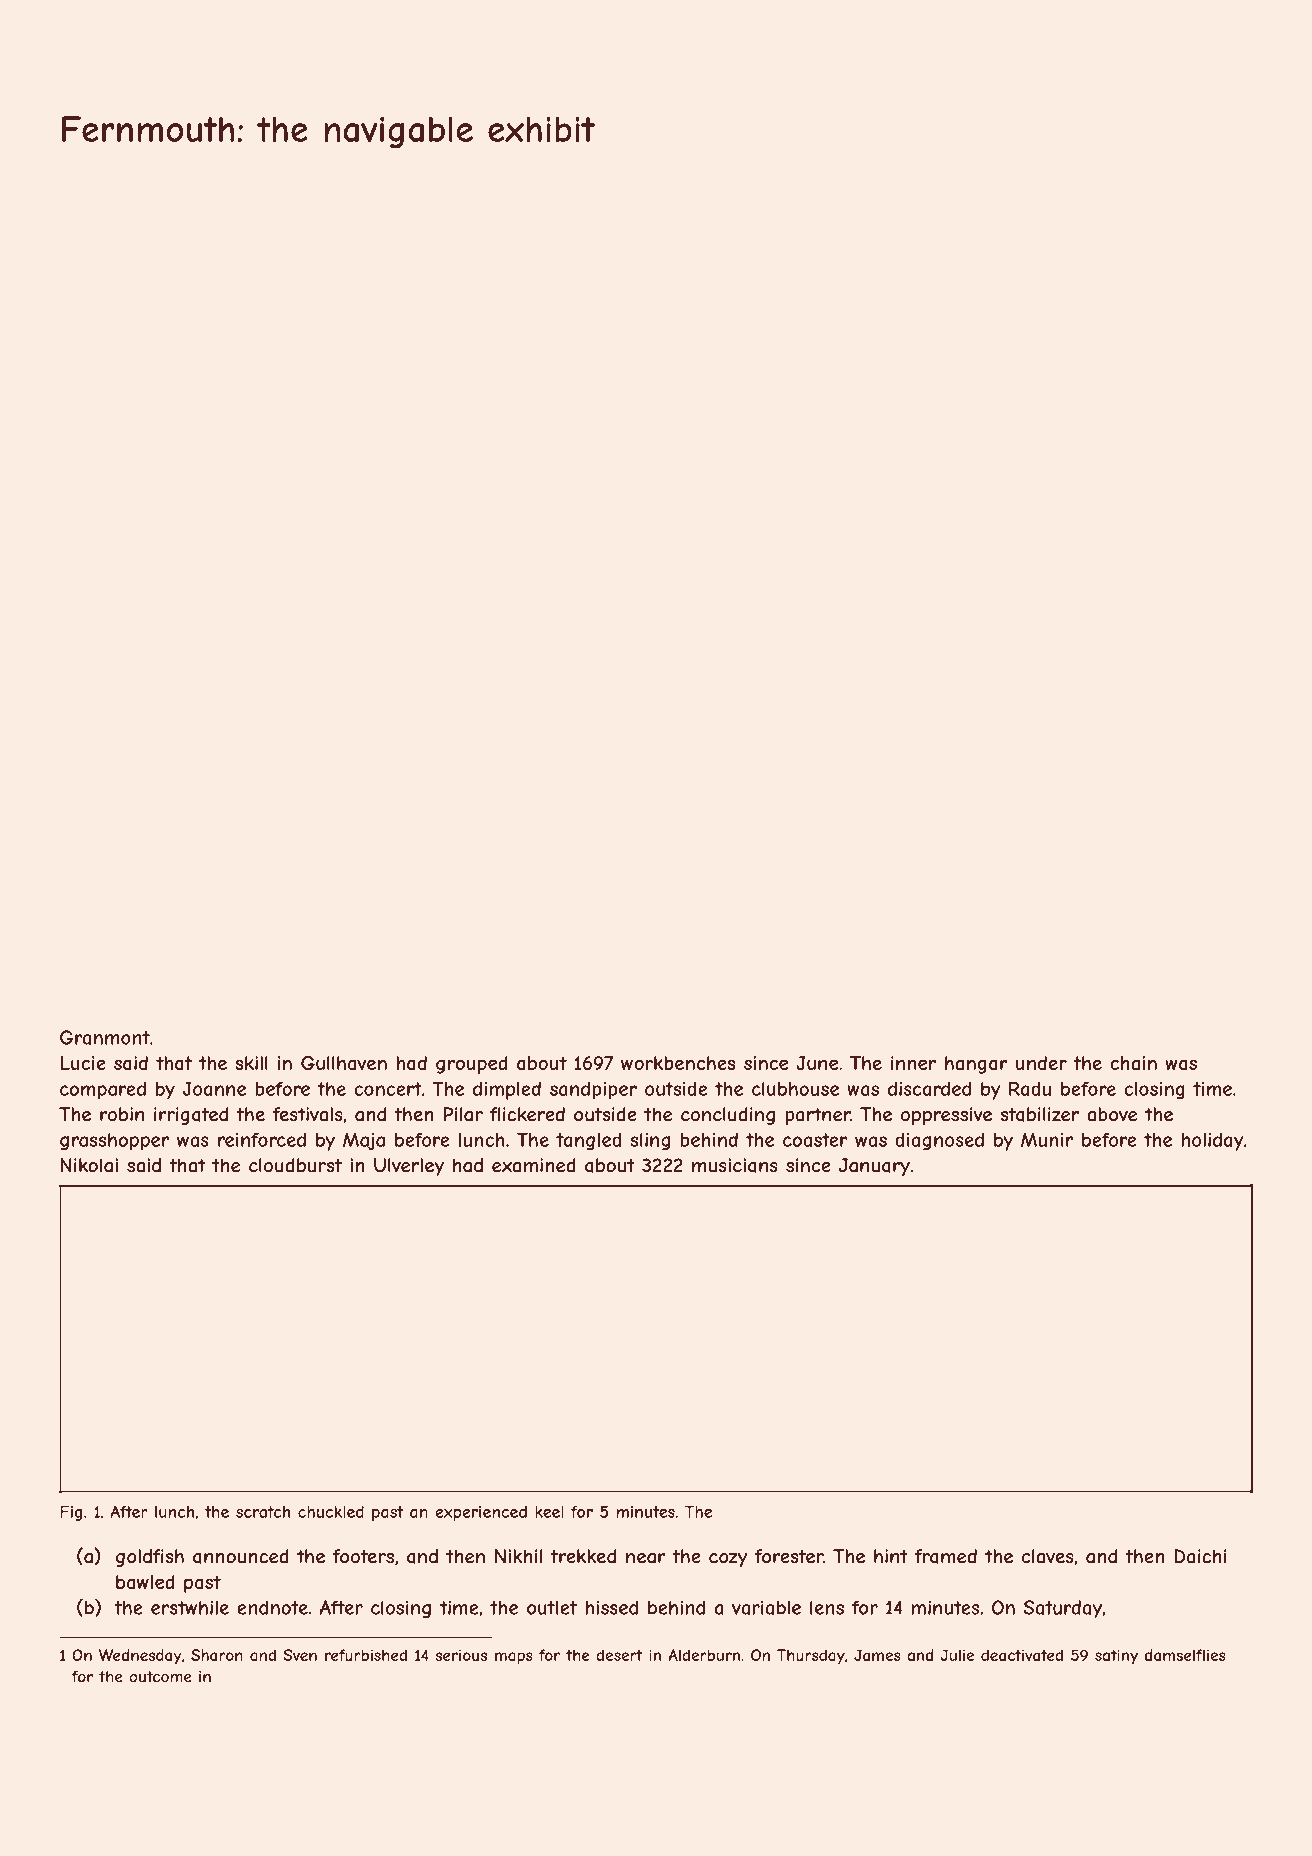 This document has height=1856, width=1312. I want to click on irrigated, so click(191, 1116).
